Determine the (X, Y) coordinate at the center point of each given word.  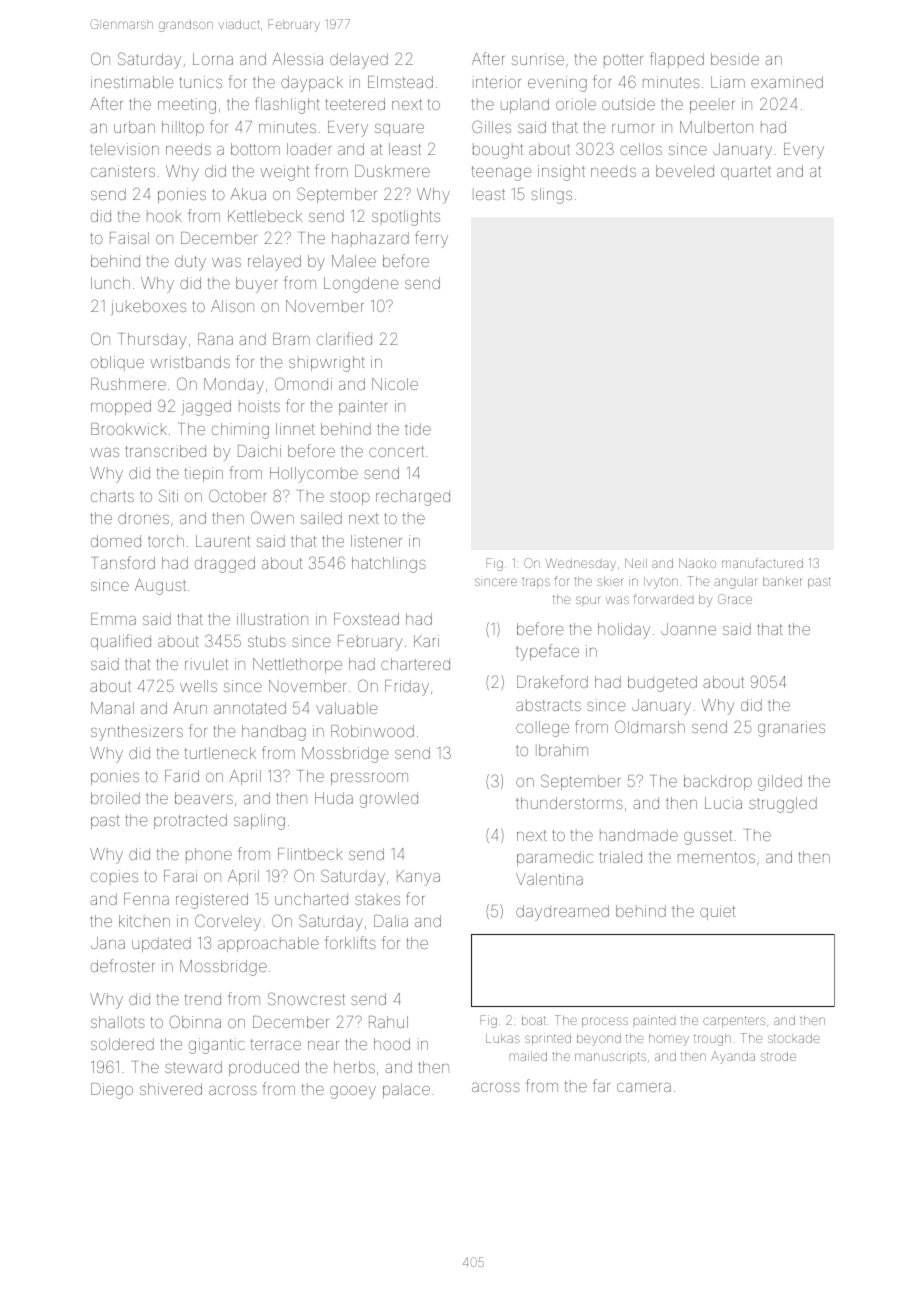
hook (164, 216)
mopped (121, 407)
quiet (717, 912)
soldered (122, 1044)
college (542, 729)
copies (114, 877)
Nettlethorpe (297, 665)
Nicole (395, 384)
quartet (746, 173)
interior (497, 82)
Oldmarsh (650, 726)
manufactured (762, 563)
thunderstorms (569, 803)
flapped (677, 60)
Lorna (213, 59)
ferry (431, 239)
